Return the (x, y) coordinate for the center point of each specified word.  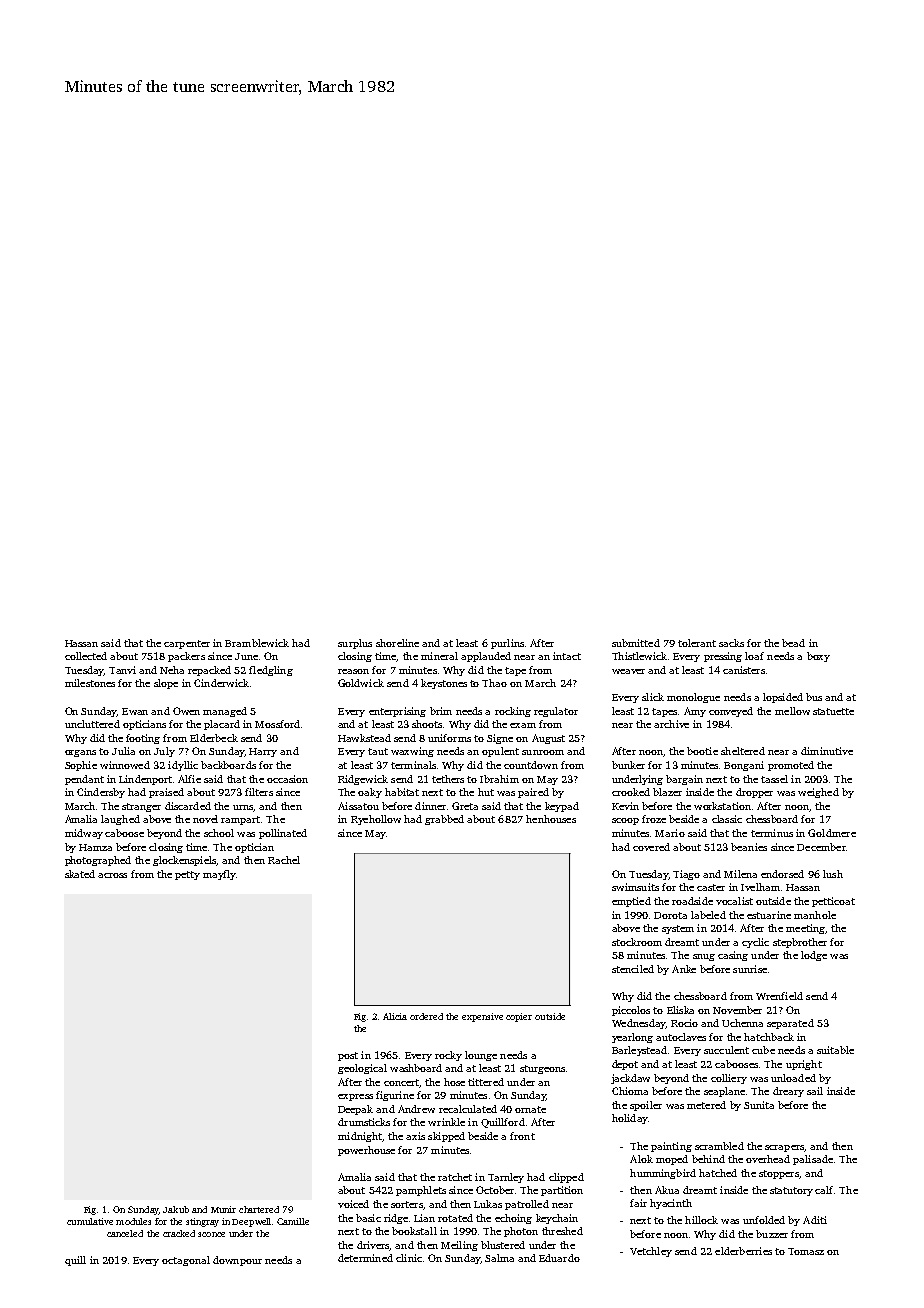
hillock (701, 1220)
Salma (499, 1258)
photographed (98, 861)
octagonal (186, 1261)
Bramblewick (257, 643)
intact (567, 656)
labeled (708, 915)
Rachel (284, 860)
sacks (731, 643)
